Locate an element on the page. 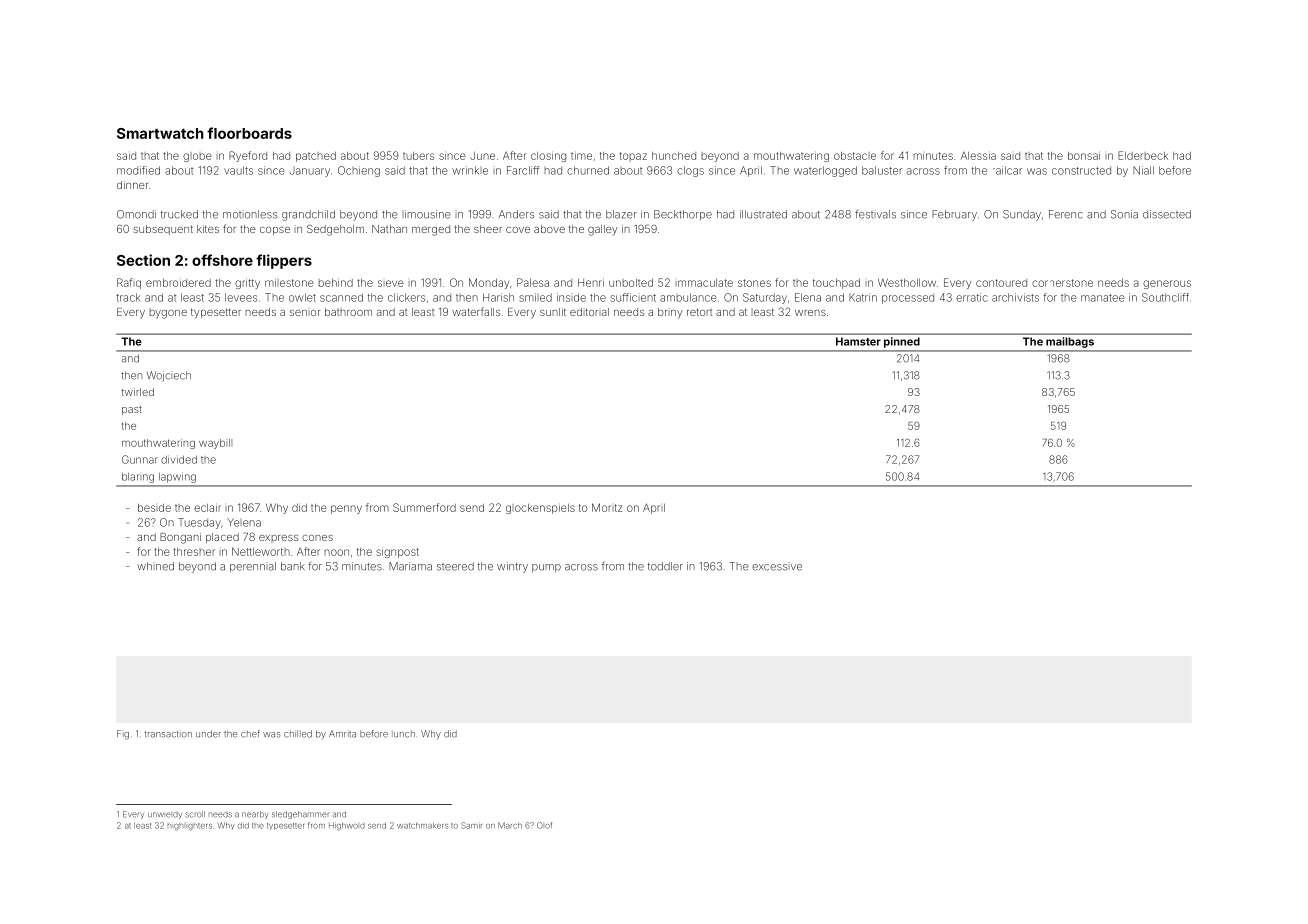 This page has width=1308, height=924. Olof is located at coordinates (544, 825).
